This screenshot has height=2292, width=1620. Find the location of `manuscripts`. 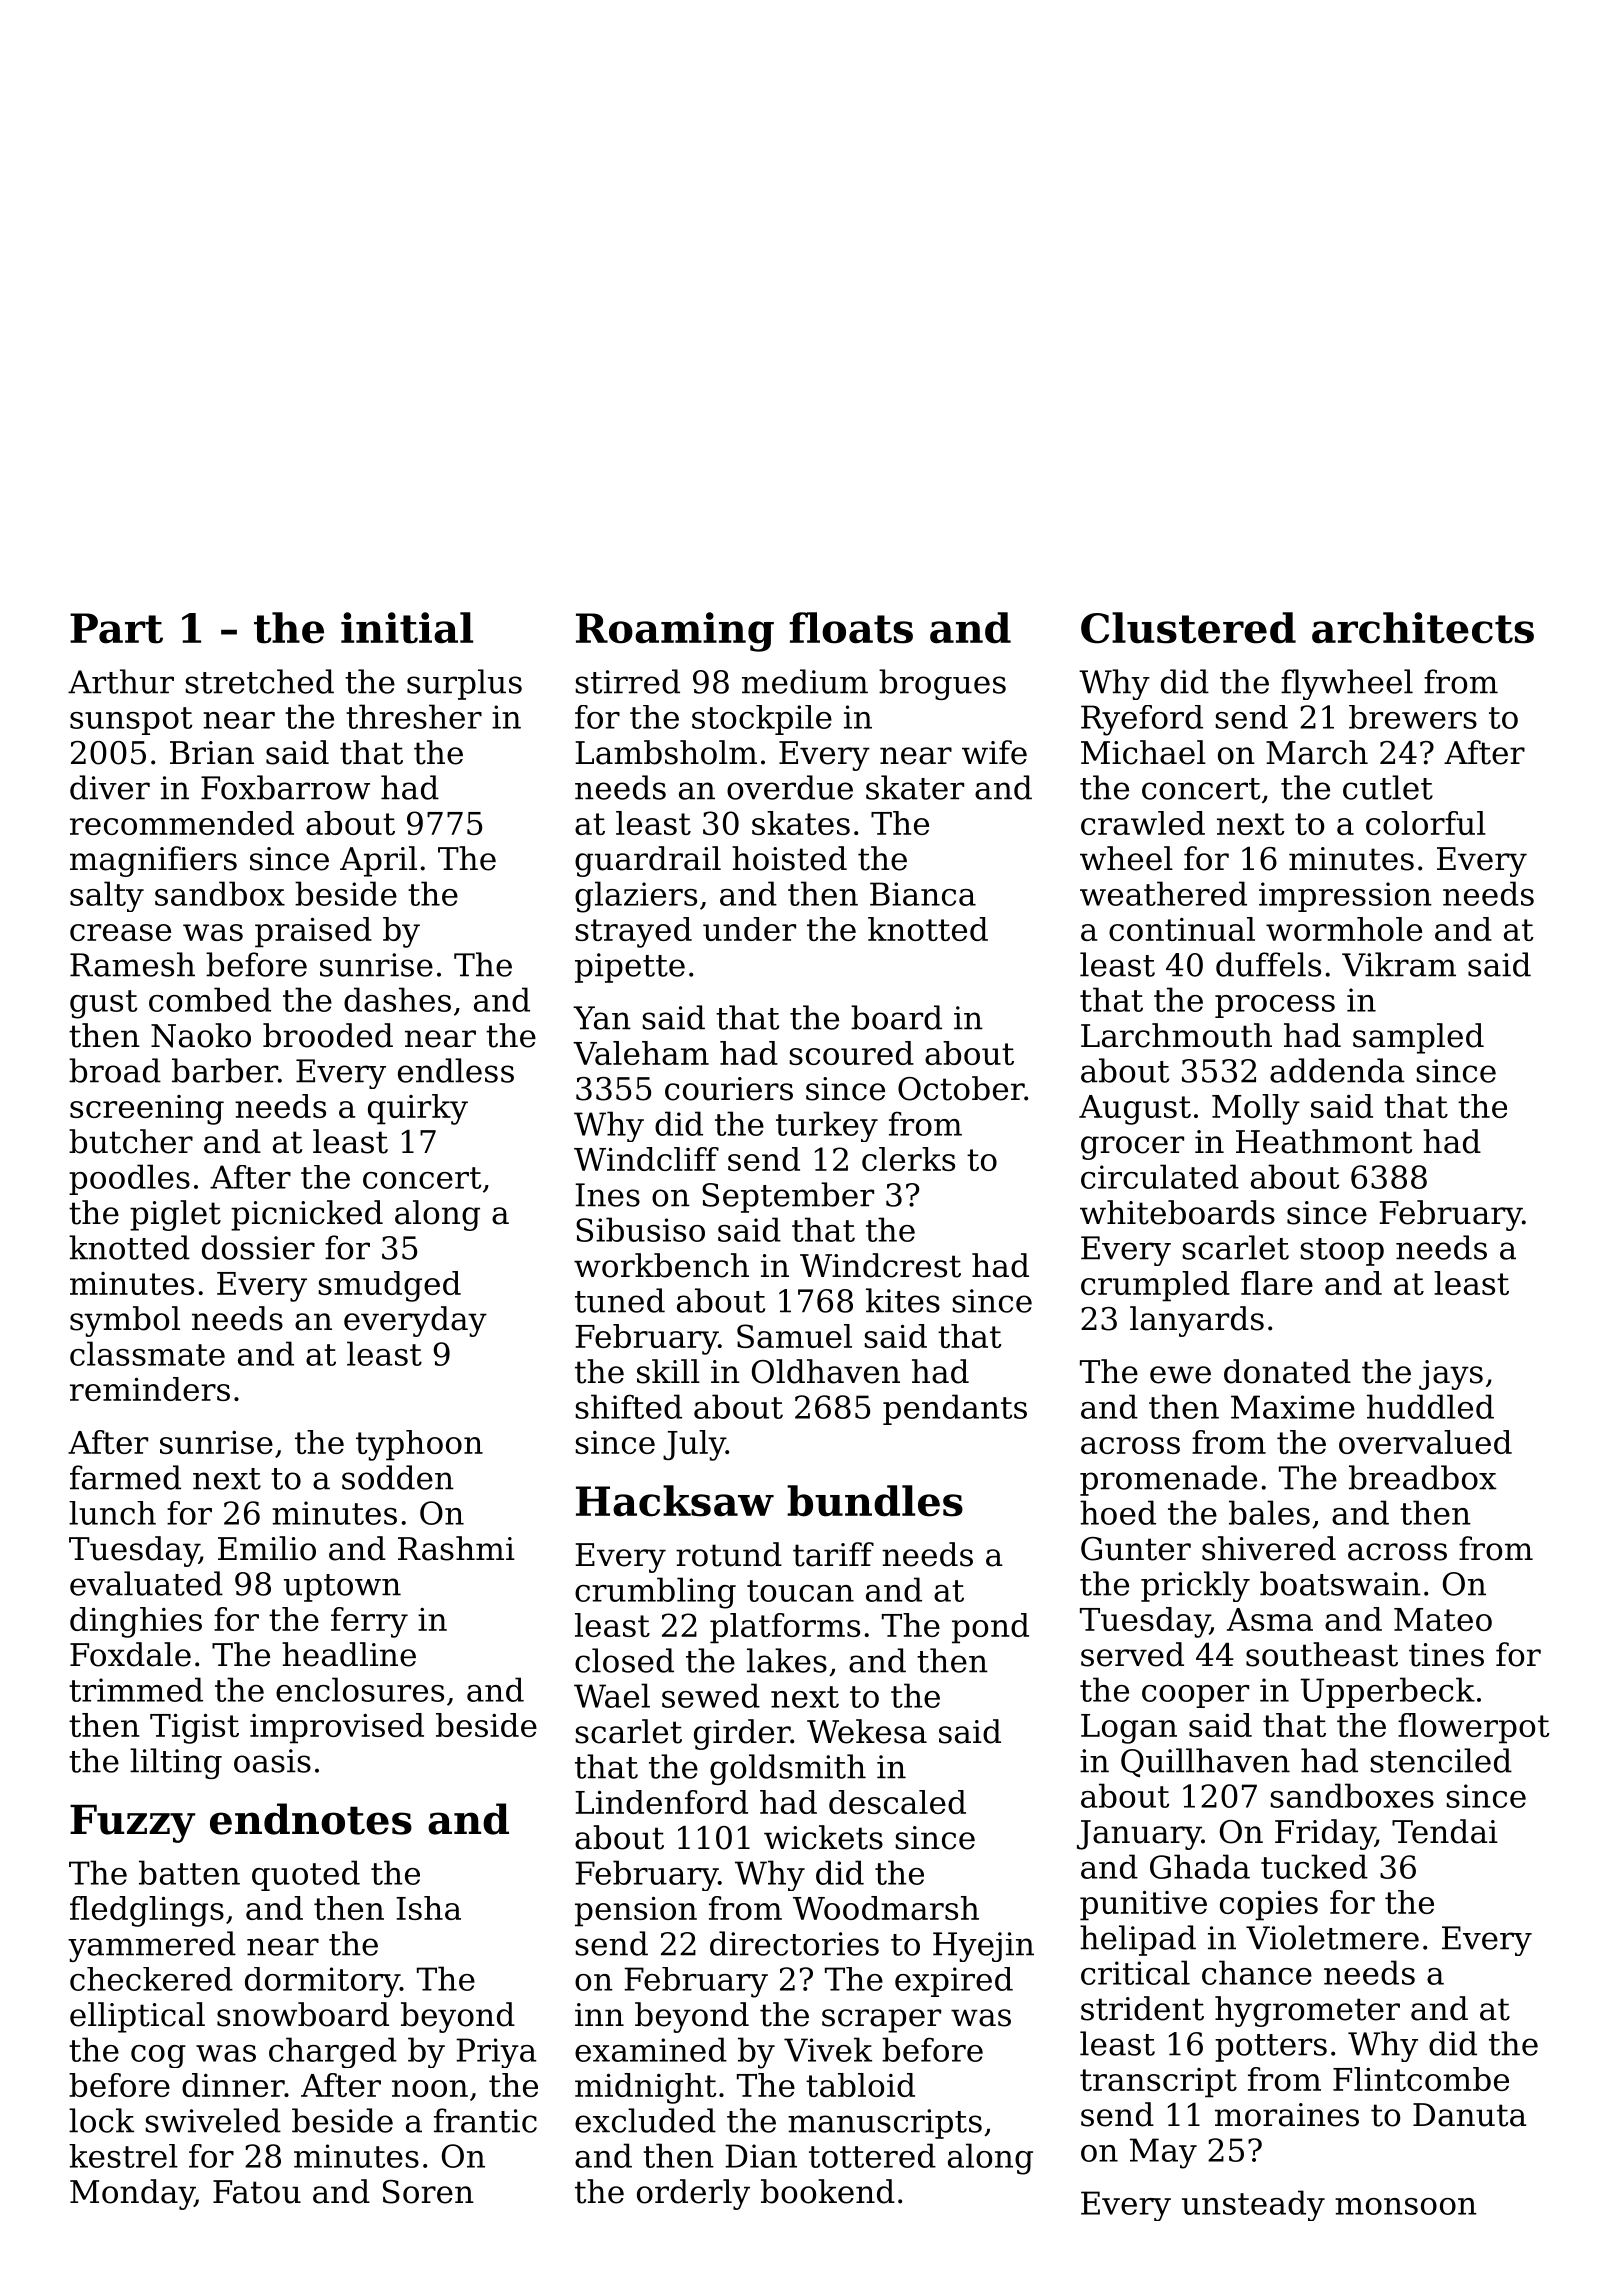

manuscripts is located at coordinates (885, 2124).
